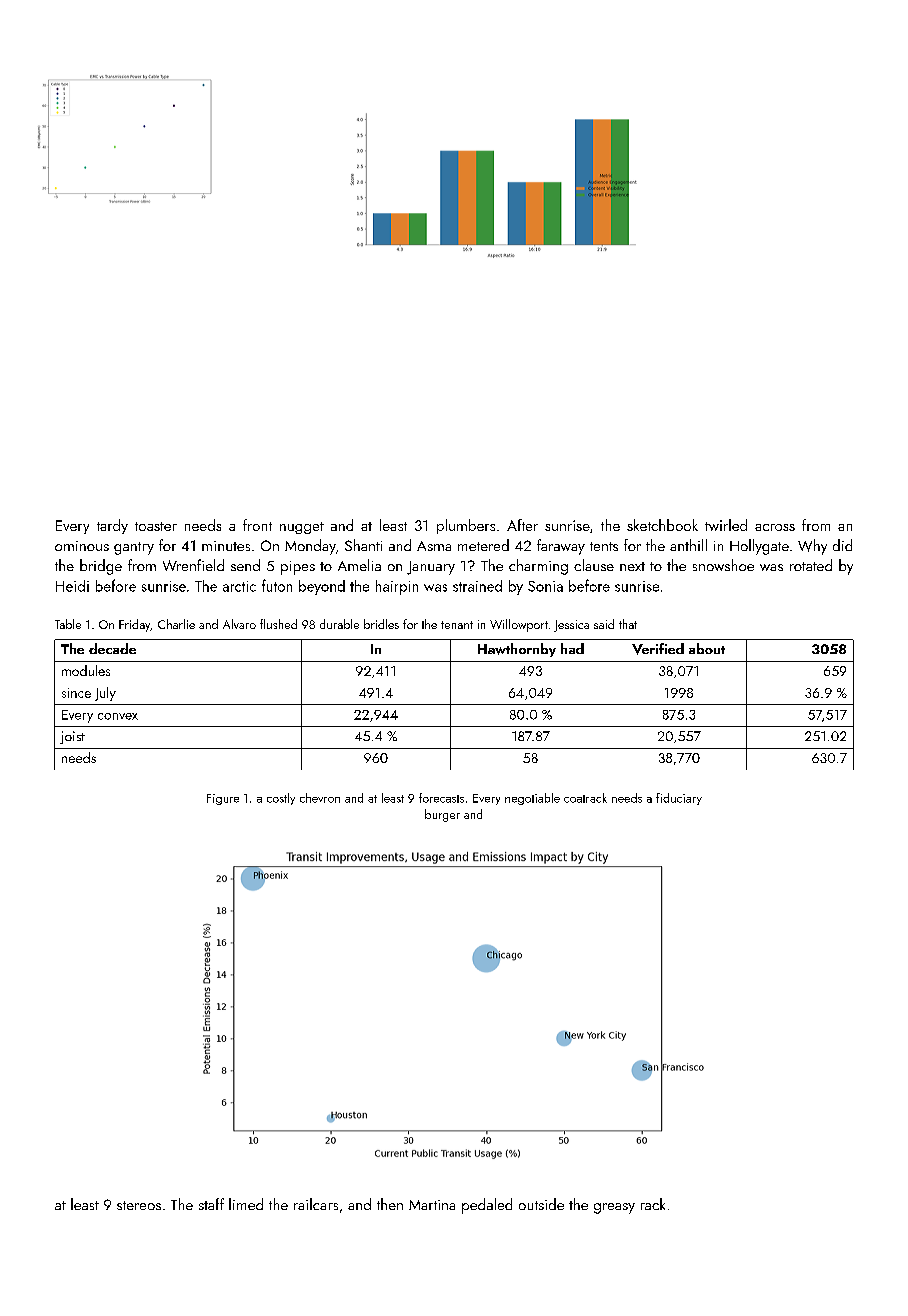 Image resolution: width=908 pixels, height=1316 pixels. I want to click on costly, so click(281, 799).
